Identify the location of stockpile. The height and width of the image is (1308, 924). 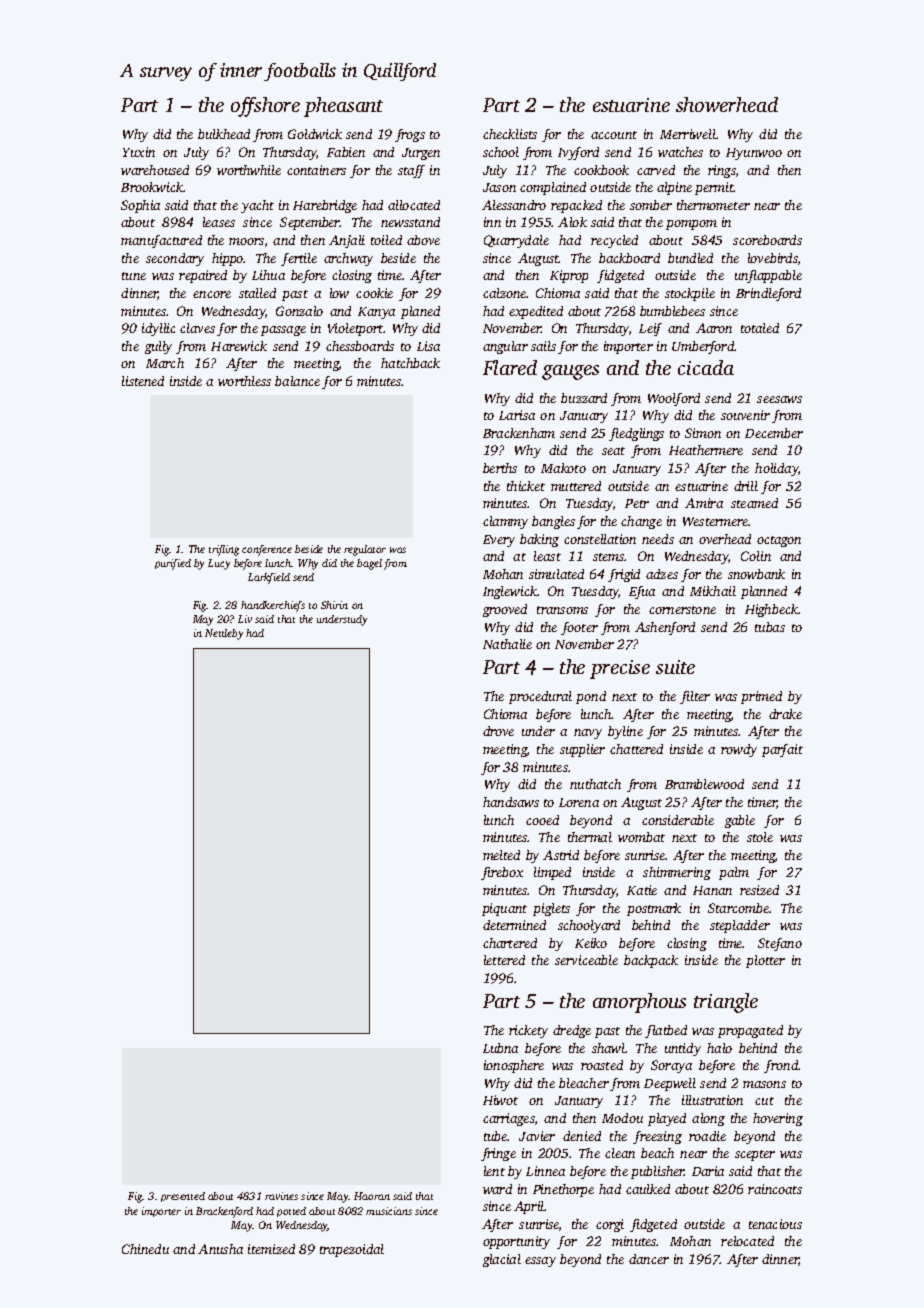
(690, 294).
